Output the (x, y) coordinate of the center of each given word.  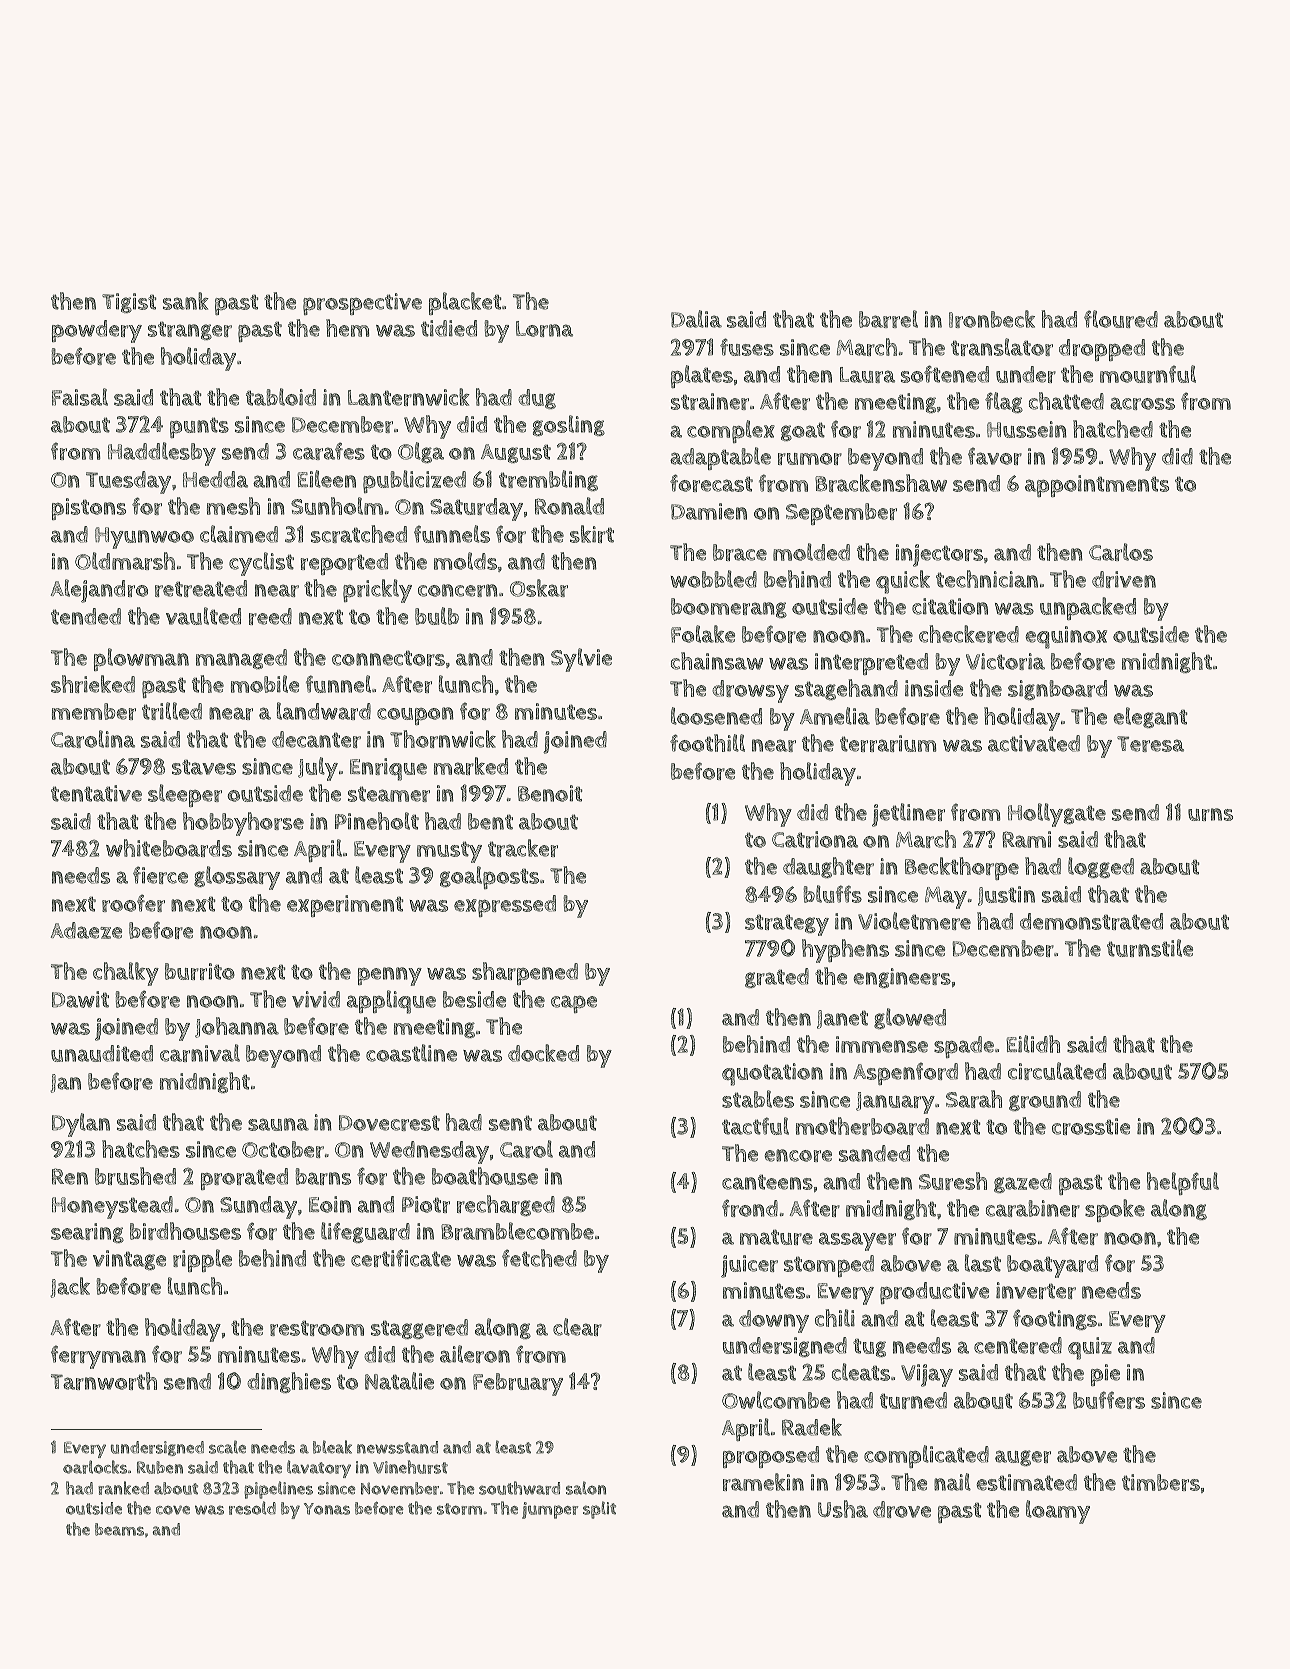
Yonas (327, 1509)
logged (1101, 867)
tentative (96, 793)
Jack (70, 1287)
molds (465, 561)
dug (537, 399)
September (841, 514)
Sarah (974, 1099)
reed (270, 616)
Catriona (815, 839)
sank (186, 301)
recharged (506, 1205)
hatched (1113, 429)
